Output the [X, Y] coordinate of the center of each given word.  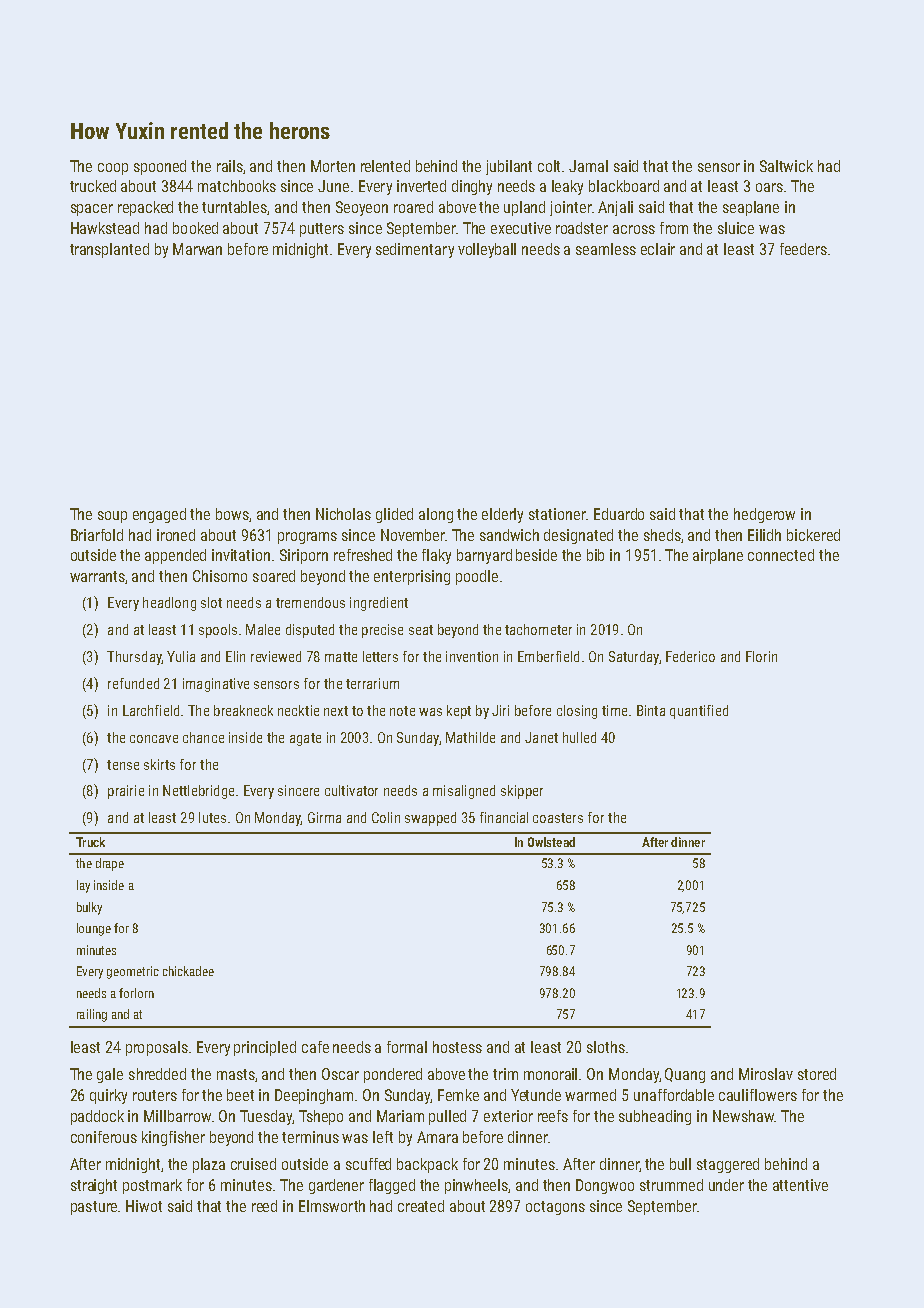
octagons [555, 1208]
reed [264, 1206]
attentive [800, 1185]
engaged [159, 515]
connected [781, 555]
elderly [502, 515]
